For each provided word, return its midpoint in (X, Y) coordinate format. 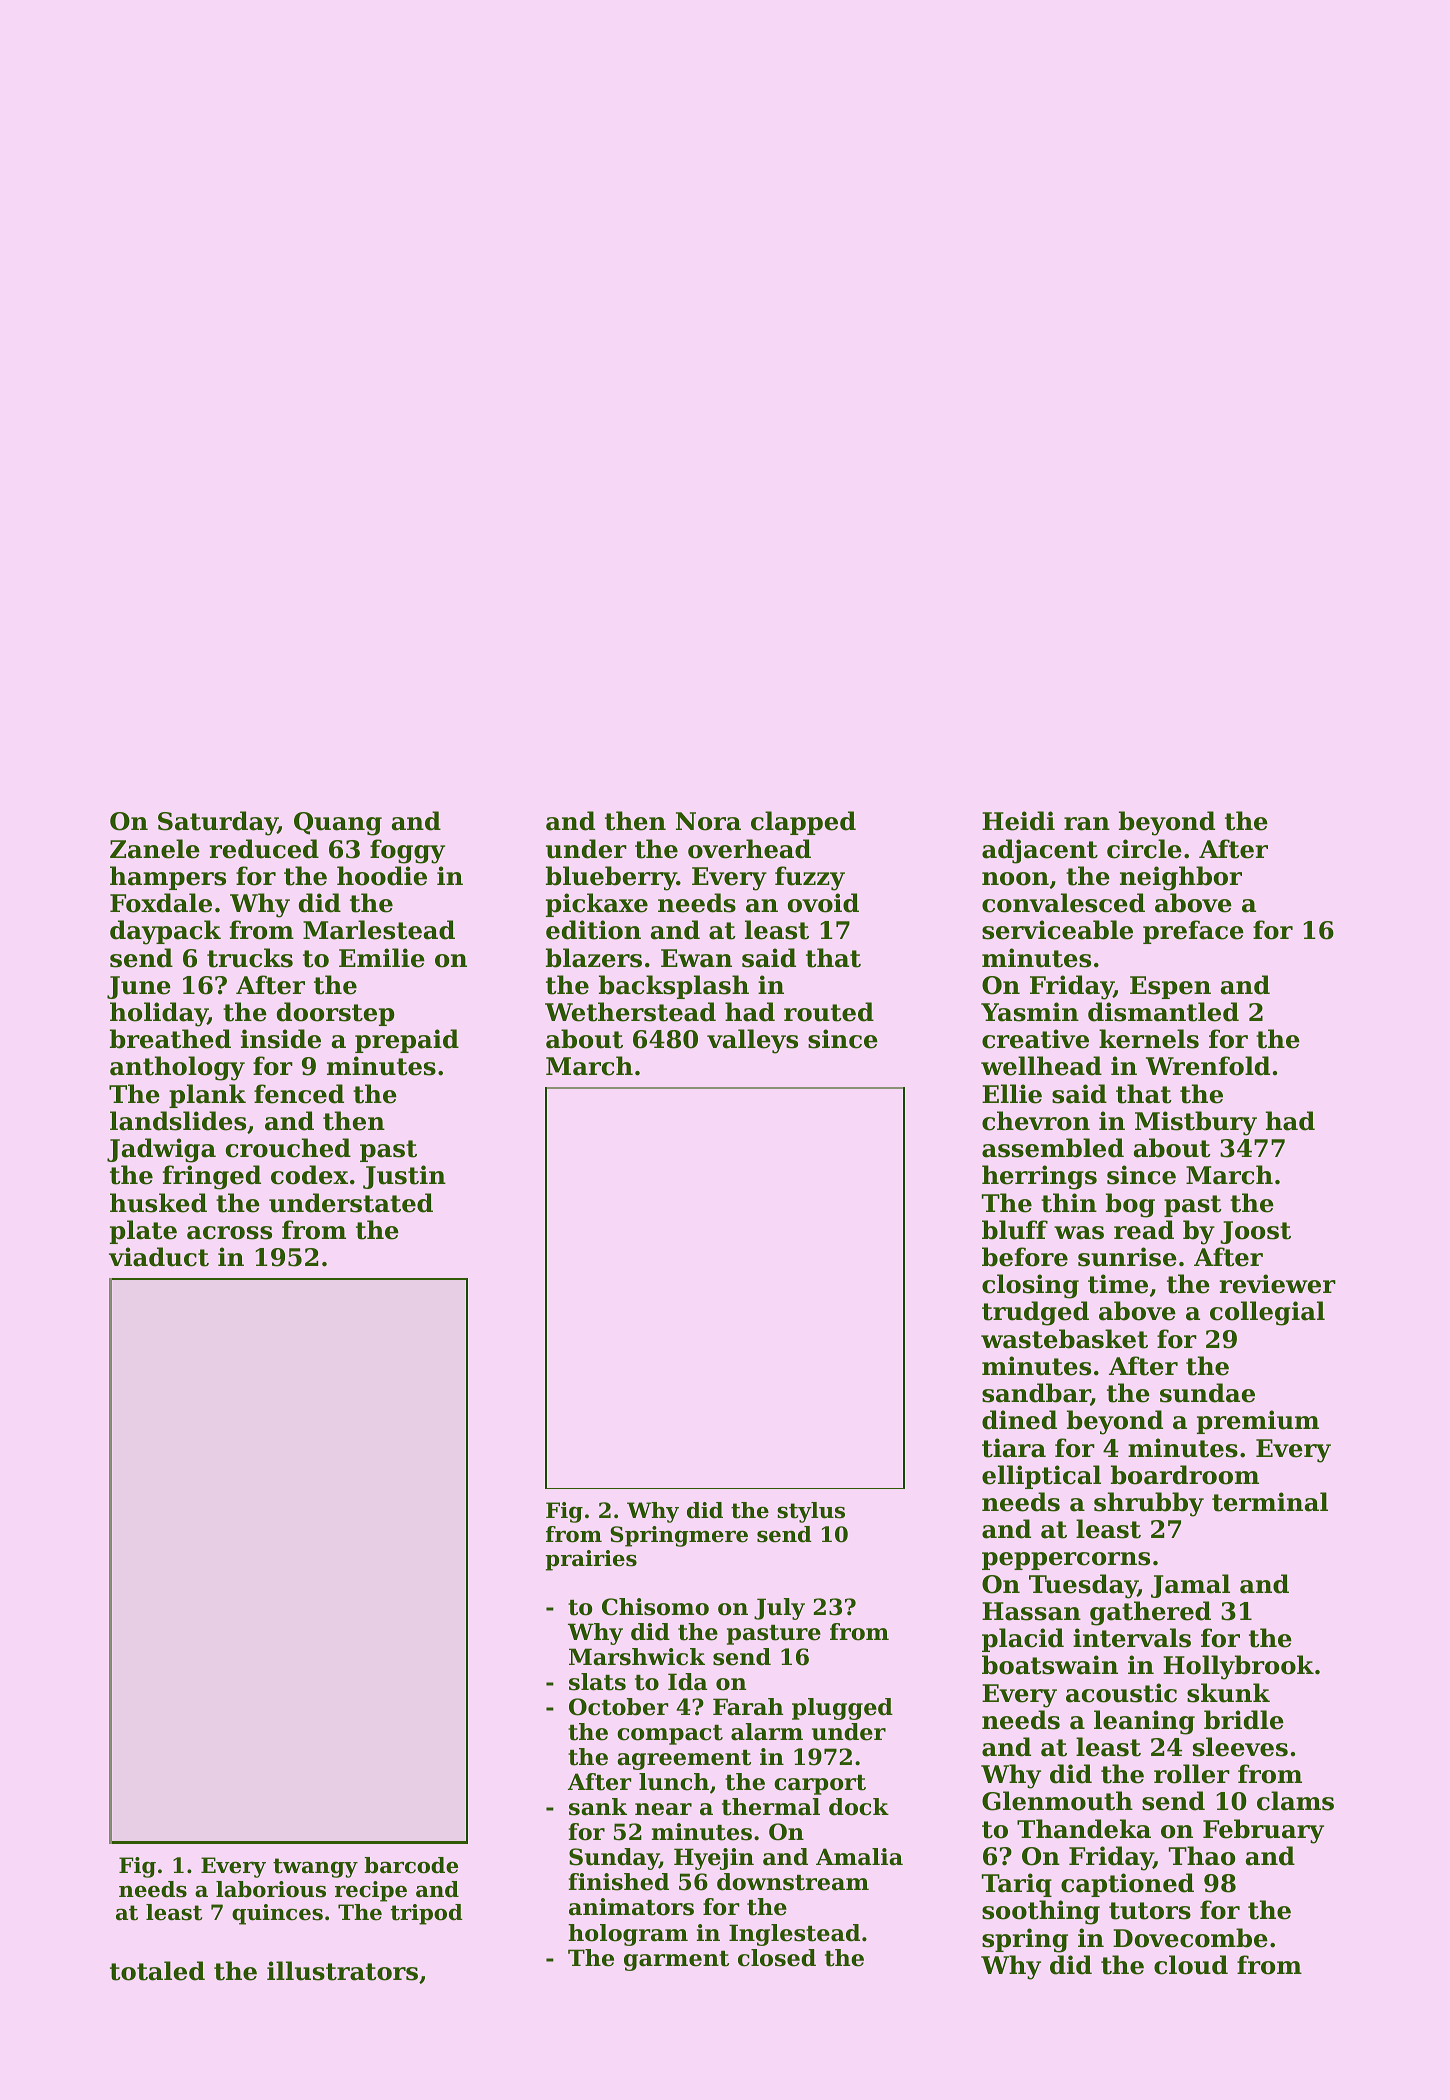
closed (777, 1958)
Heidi (1018, 821)
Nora (708, 821)
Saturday (218, 823)
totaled (157, 1971)
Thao (1202, 1856)
